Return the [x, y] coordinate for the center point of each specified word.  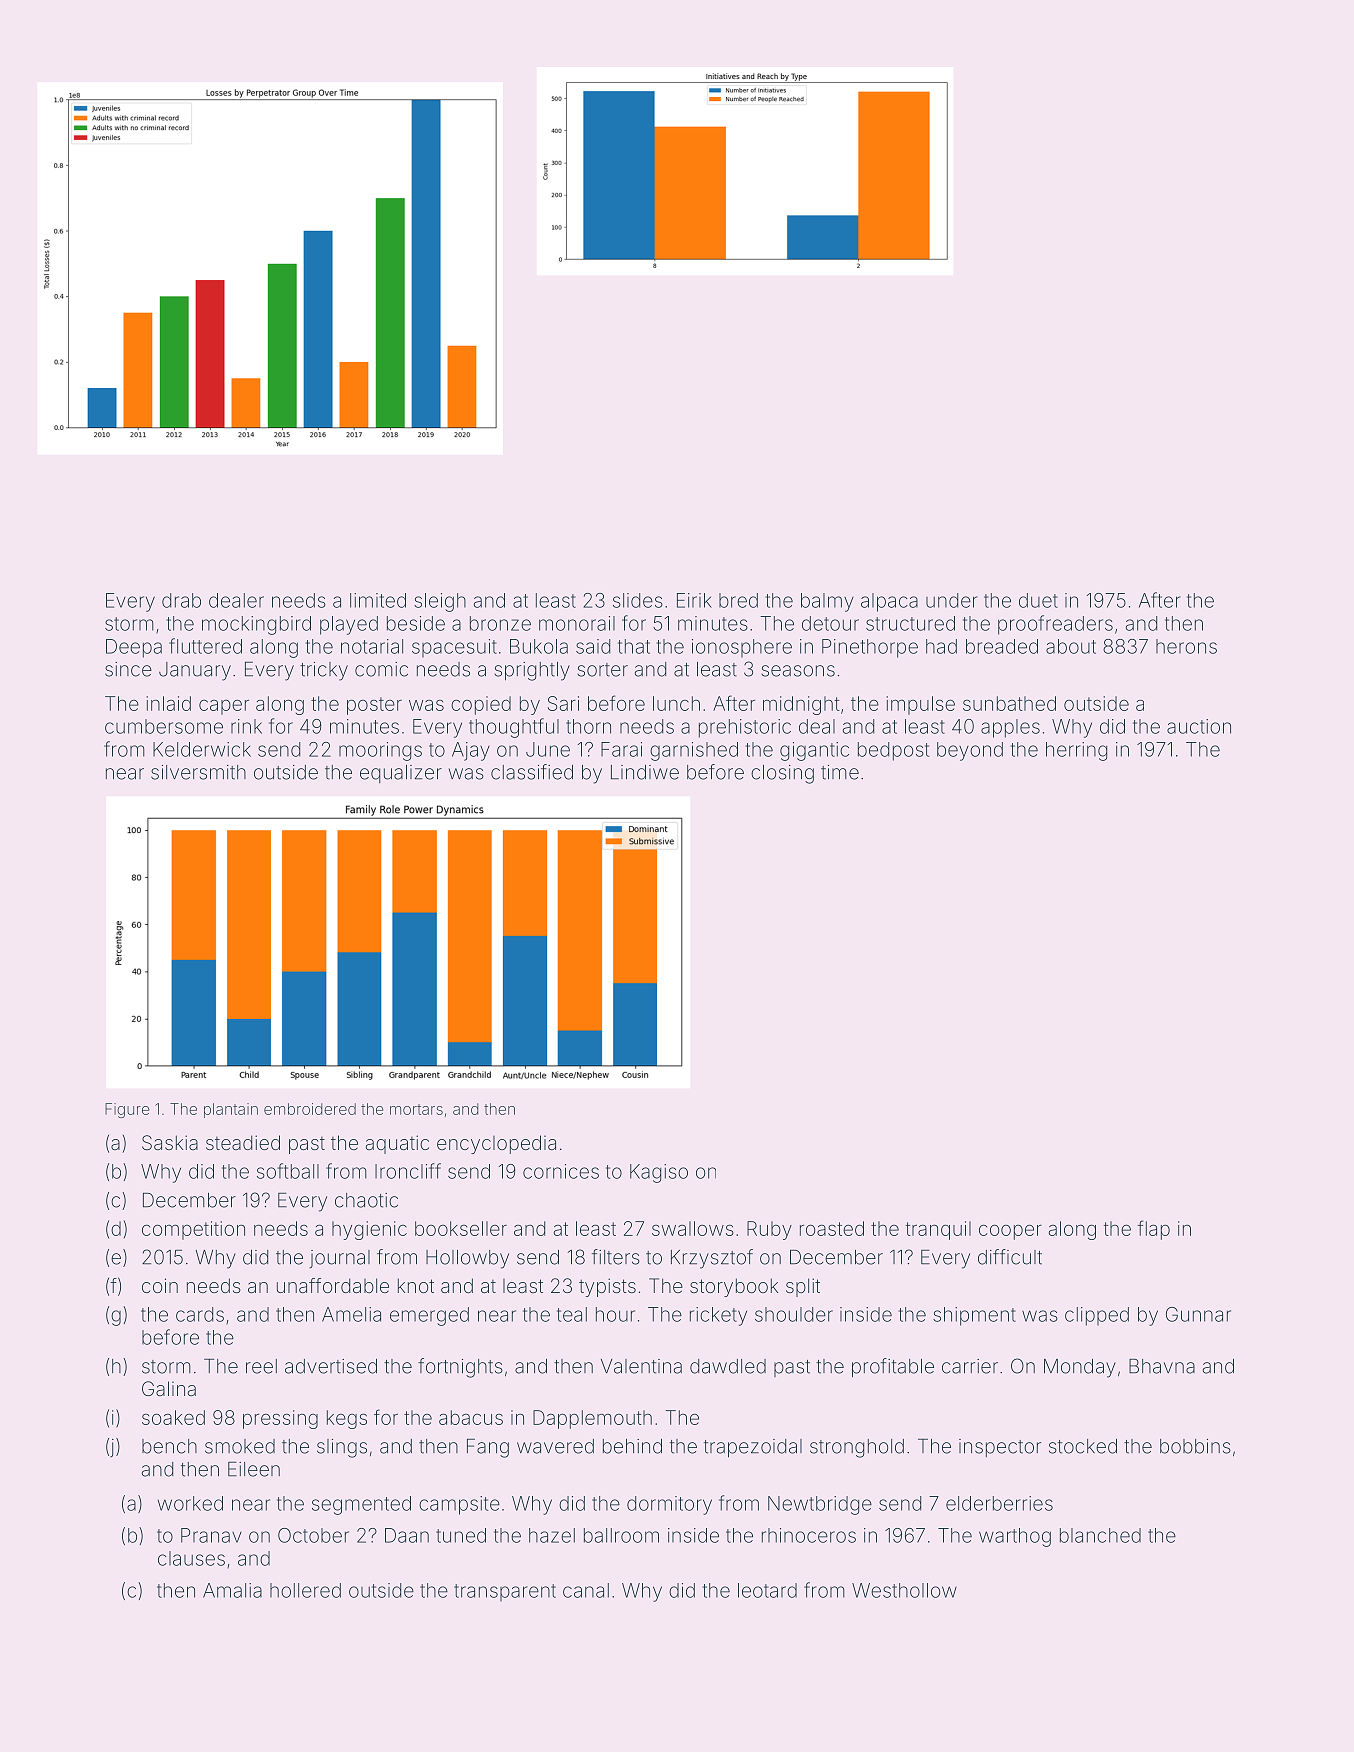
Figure [127, 1110]
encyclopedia [496, 1144]
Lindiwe [645, 772]
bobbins [1195, 1446]
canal [586, 1590]
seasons [798, 671]
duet [1038, 600]
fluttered [205, 646]
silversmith [198, 772]
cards [200, 1314]
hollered [305, 1590]
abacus [471, 1417]
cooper [1010, 1232]
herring [1076, 751]
